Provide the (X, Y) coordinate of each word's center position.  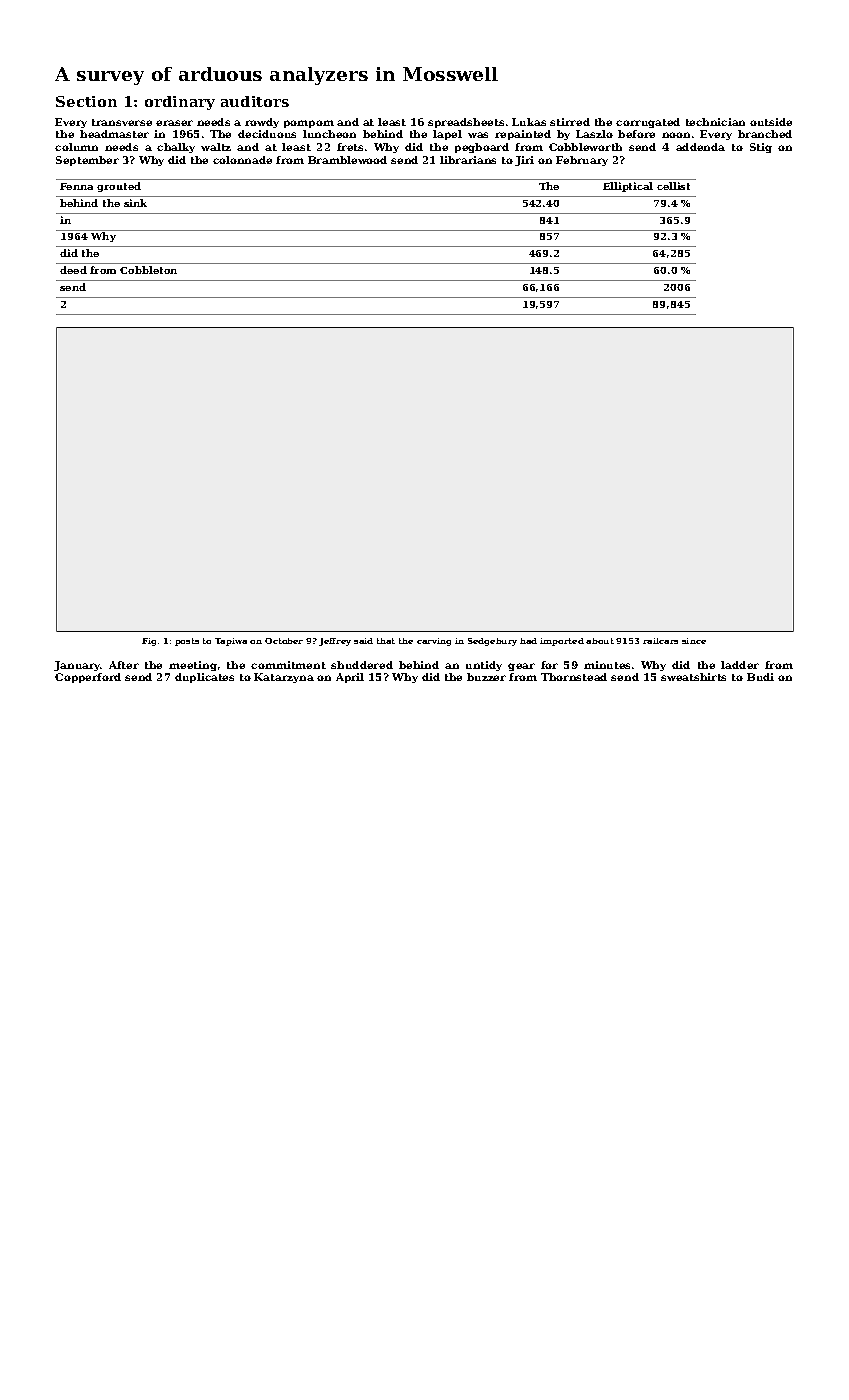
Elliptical (628, 187)
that (386, 641)
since (694, 641)
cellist (673, 186)
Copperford (88, 678)
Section (86, 101)
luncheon (329, 134)
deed (73, 270)
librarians (468, 160)
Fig (149, 642)
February (582, 161)
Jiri (524, 161)
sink (135, 203)
